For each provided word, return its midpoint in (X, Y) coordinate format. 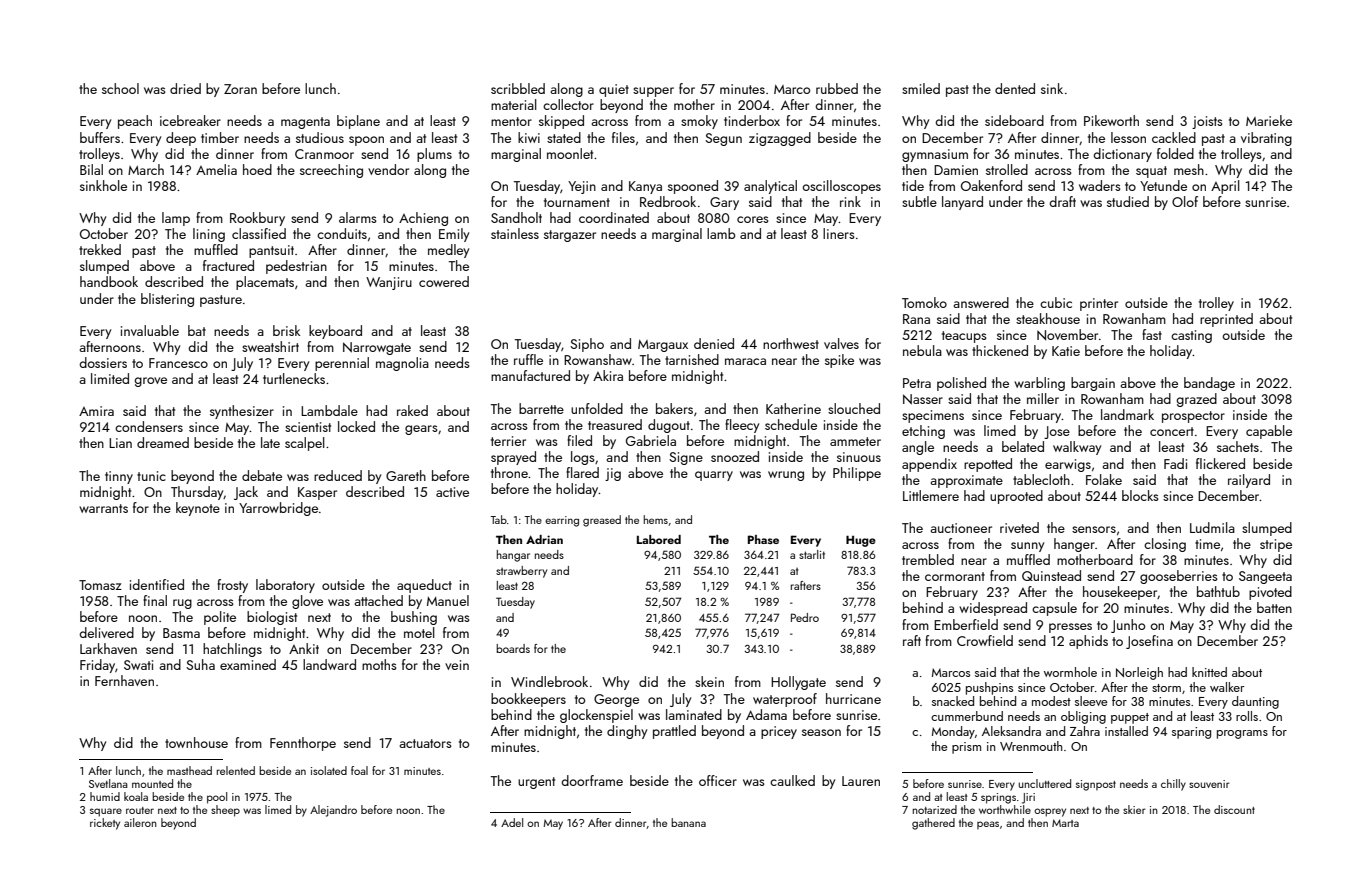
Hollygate (798, 683)
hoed (257, 169)
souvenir (1209, 784)
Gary (724, 203)
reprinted (1226, 320)
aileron (140, 822)
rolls (1247, 716)
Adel (512, 822)
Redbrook (668, 201)
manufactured (530, 375)
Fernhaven (124, 680)
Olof (1185, 201)
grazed (1196, 400)
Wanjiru (389, 283)
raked (412, 410)
